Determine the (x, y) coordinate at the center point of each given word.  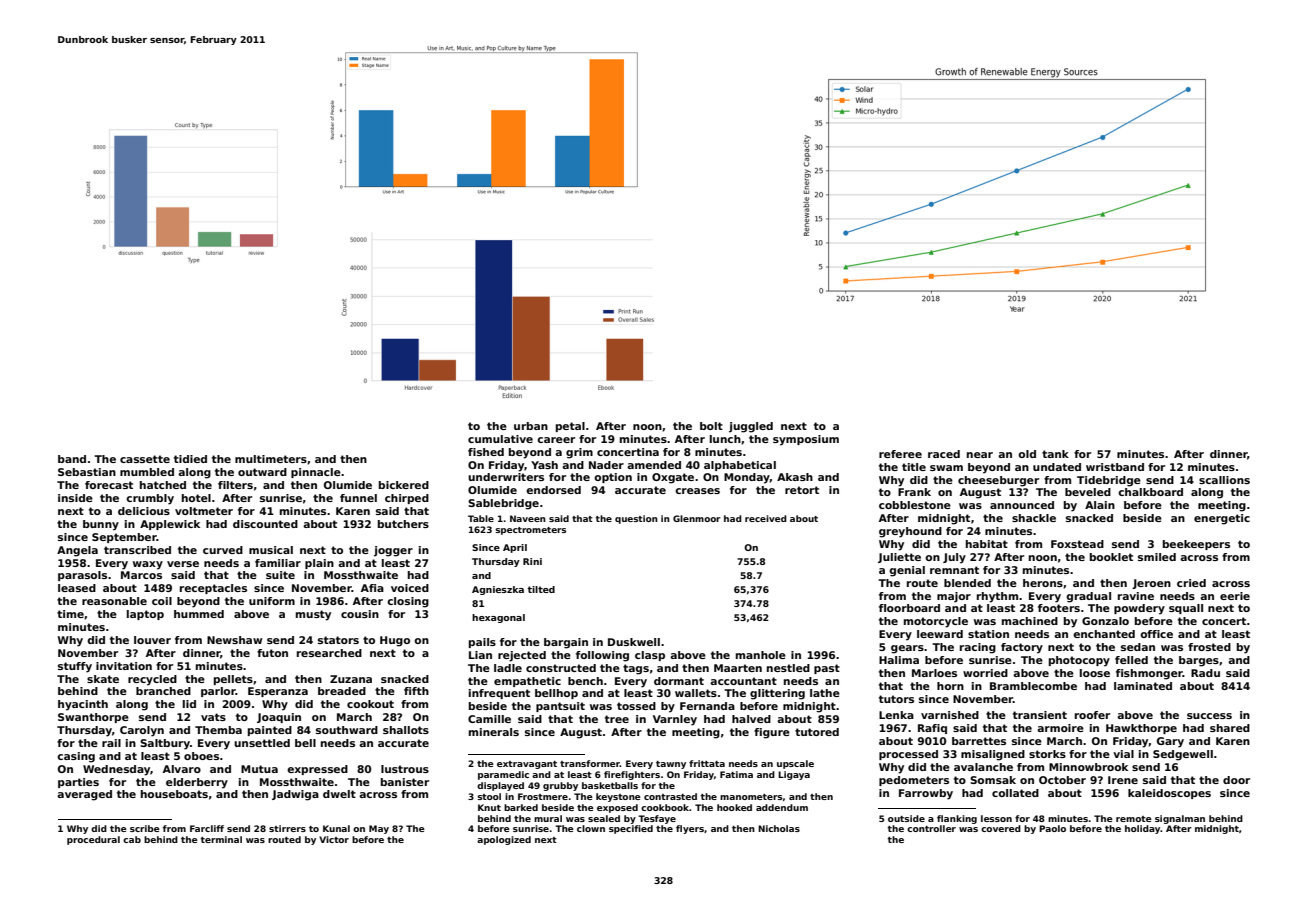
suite (280, 575)
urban (531, 426)
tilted (541, 589)
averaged (84, 795)
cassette (145, 459)
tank (1055, 454)
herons (1043, 583)
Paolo (1052, 828)
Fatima (736, 774)
